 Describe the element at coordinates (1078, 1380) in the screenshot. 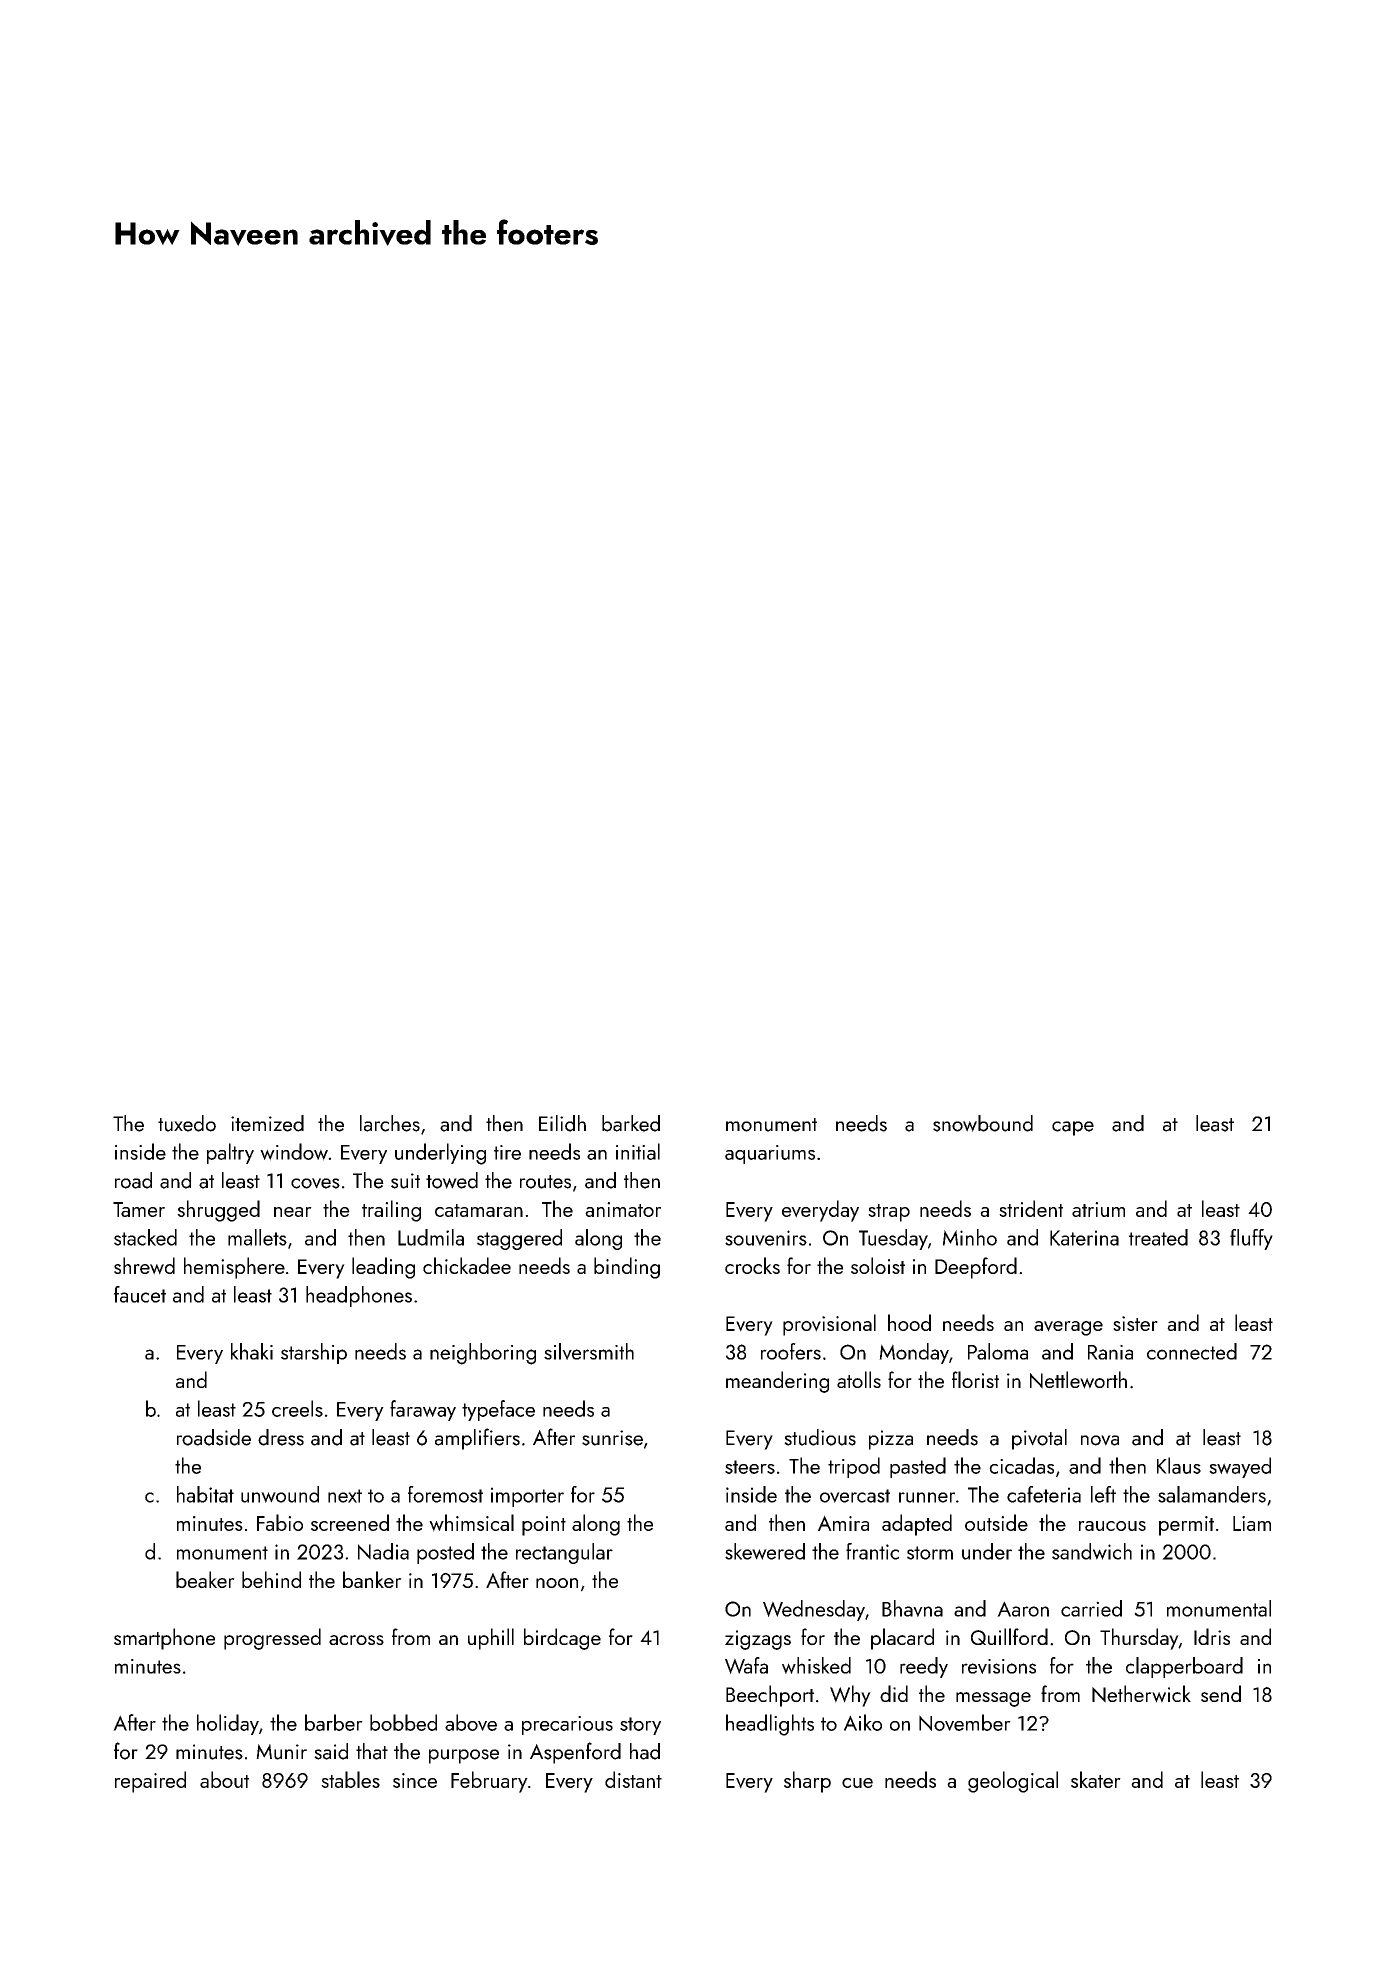

I see `Nettleworth` at that location.
